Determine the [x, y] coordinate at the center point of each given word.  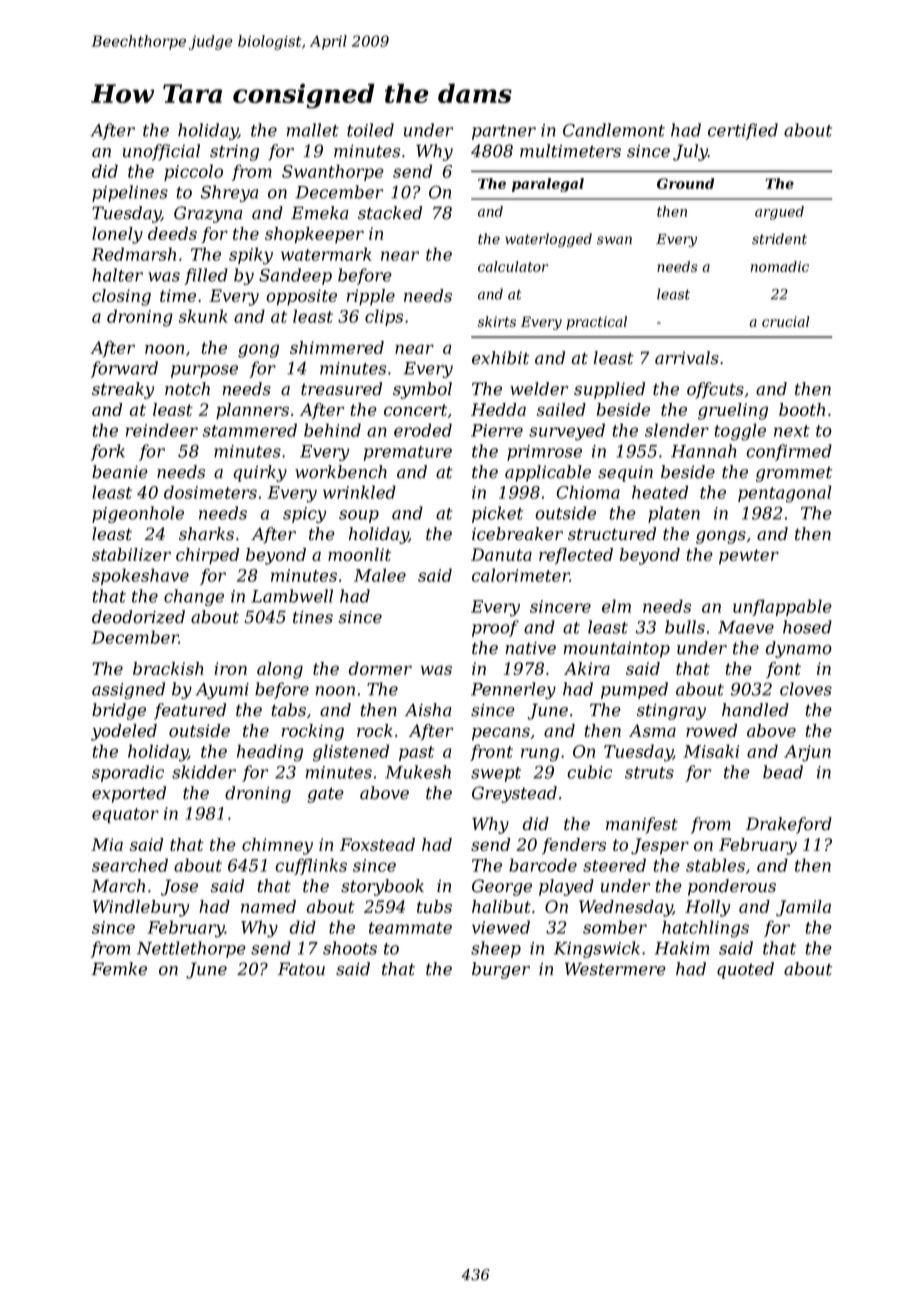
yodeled [124, 732]
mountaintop [617, 650]
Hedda [498, 409]
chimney [277, 846]
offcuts [715, 390]
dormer [380, 668]
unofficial [161, 152]
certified [743, 131]
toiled [370, 130]
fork [108, 452]
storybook [382, 887]
